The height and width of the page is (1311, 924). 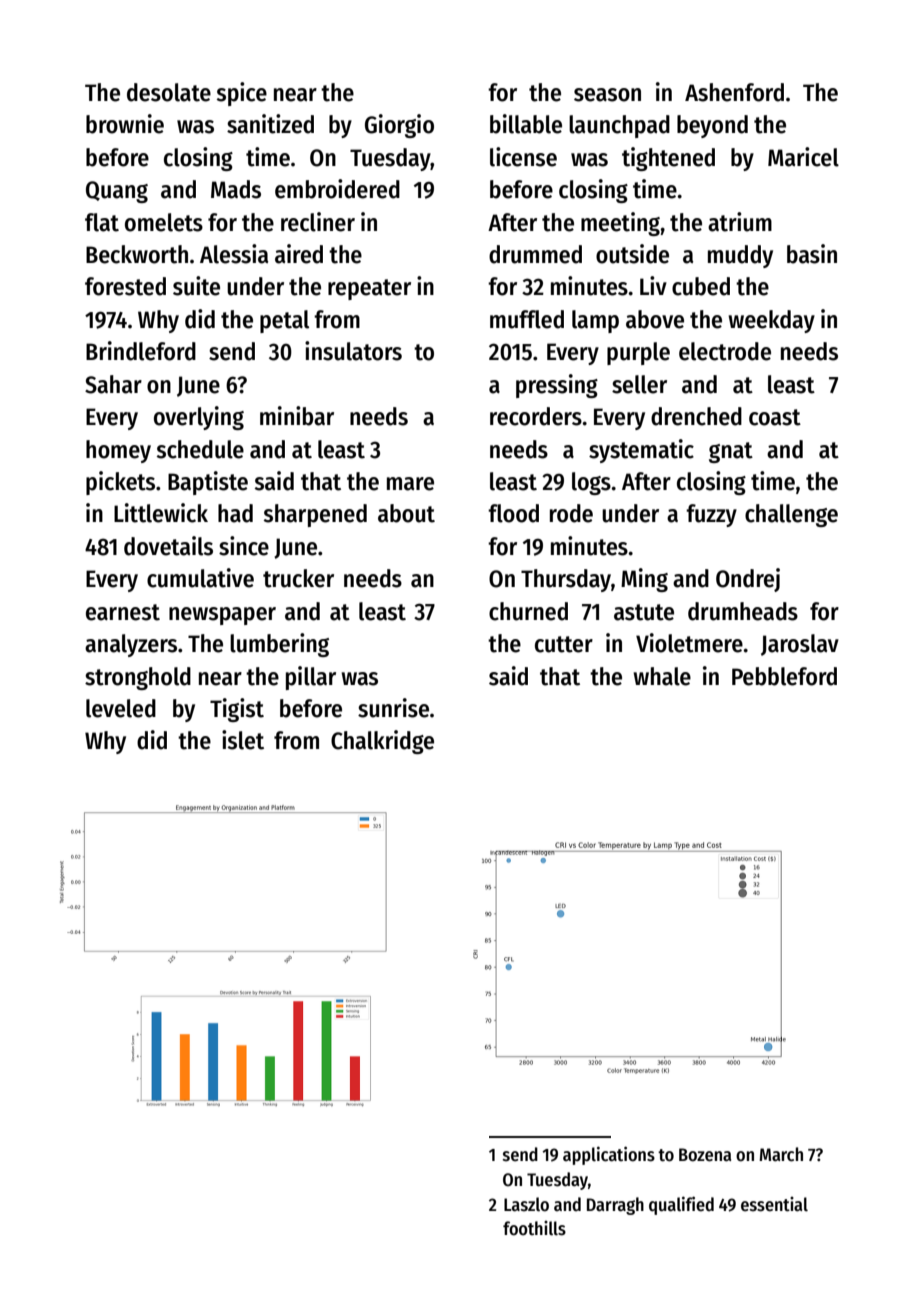 I want to click on foothills, so click(x=534, y=1228).
